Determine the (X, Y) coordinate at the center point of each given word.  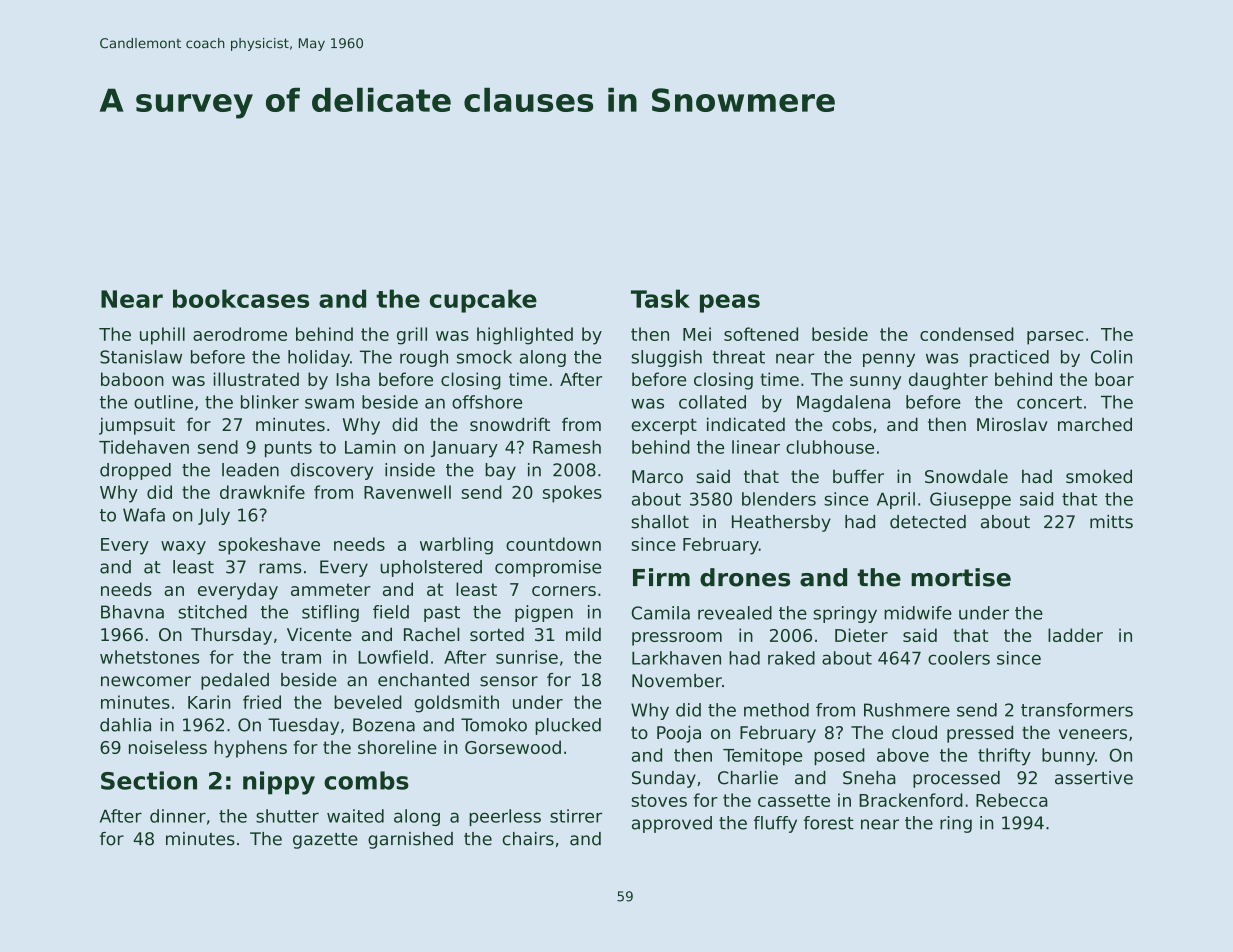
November (677, 681)
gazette (325, 841)
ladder (1075, 635)
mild (583, 634)
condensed (967, 334)
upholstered (431, 568)
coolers (959, 658)
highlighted (525, 336)
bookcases (241, 298)
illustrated (256, 379)
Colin (1111, 357)
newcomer (146, 681)
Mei (697, 334)
